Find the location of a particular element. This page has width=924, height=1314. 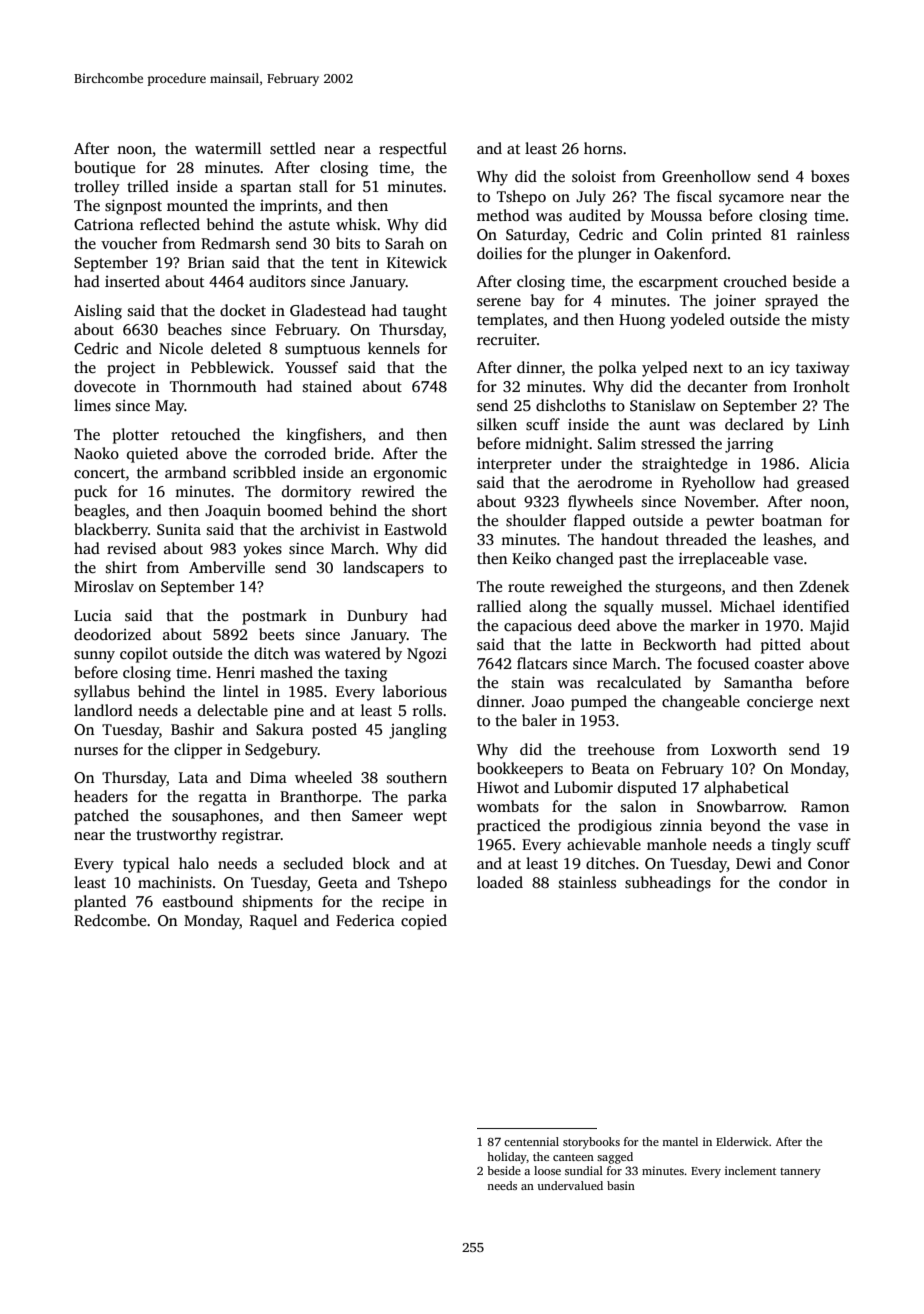

boxes is located at coordinates (830, 176).
